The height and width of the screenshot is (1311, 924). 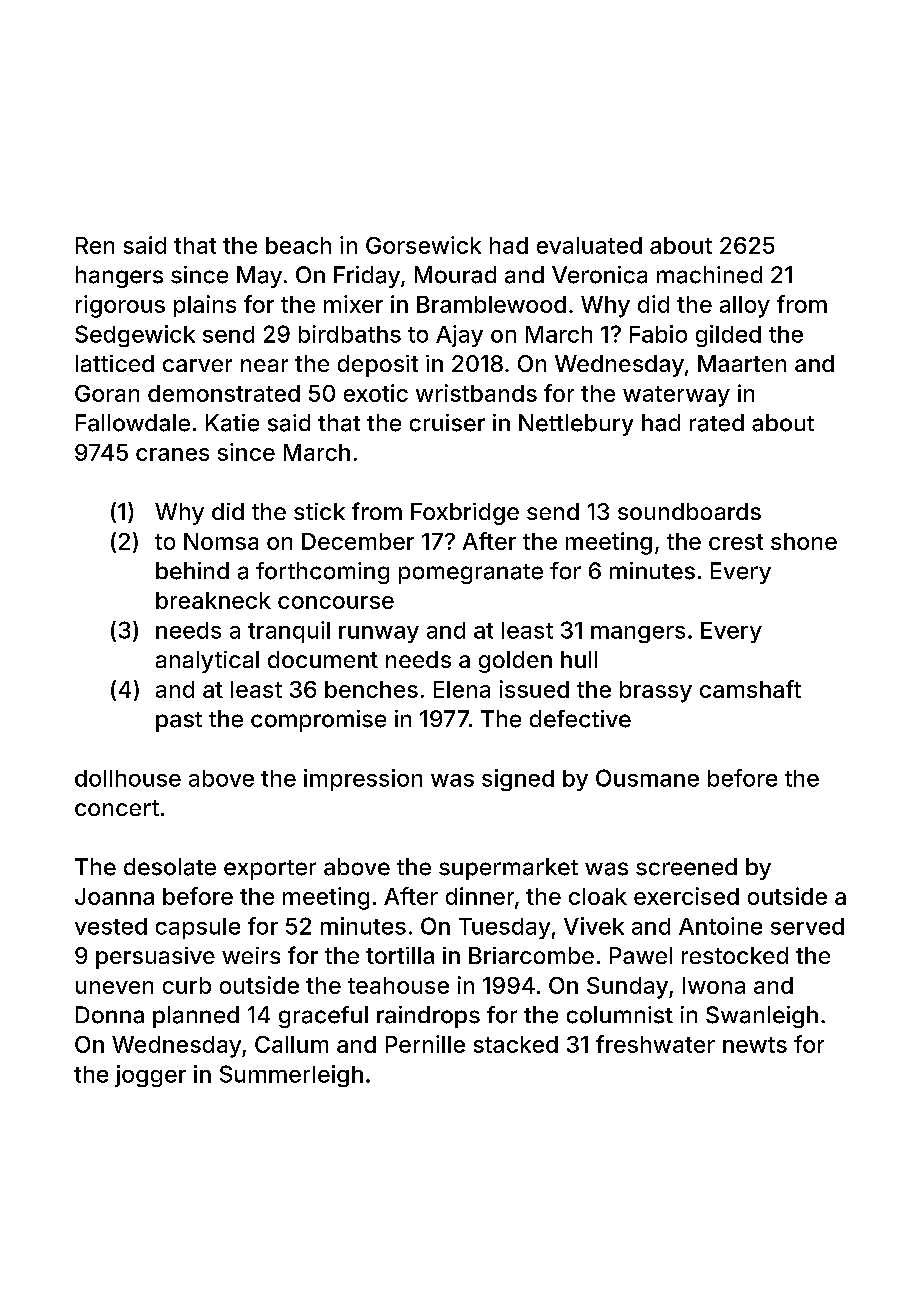 I want to click on Nomsa, so click(x=221, y=541).
